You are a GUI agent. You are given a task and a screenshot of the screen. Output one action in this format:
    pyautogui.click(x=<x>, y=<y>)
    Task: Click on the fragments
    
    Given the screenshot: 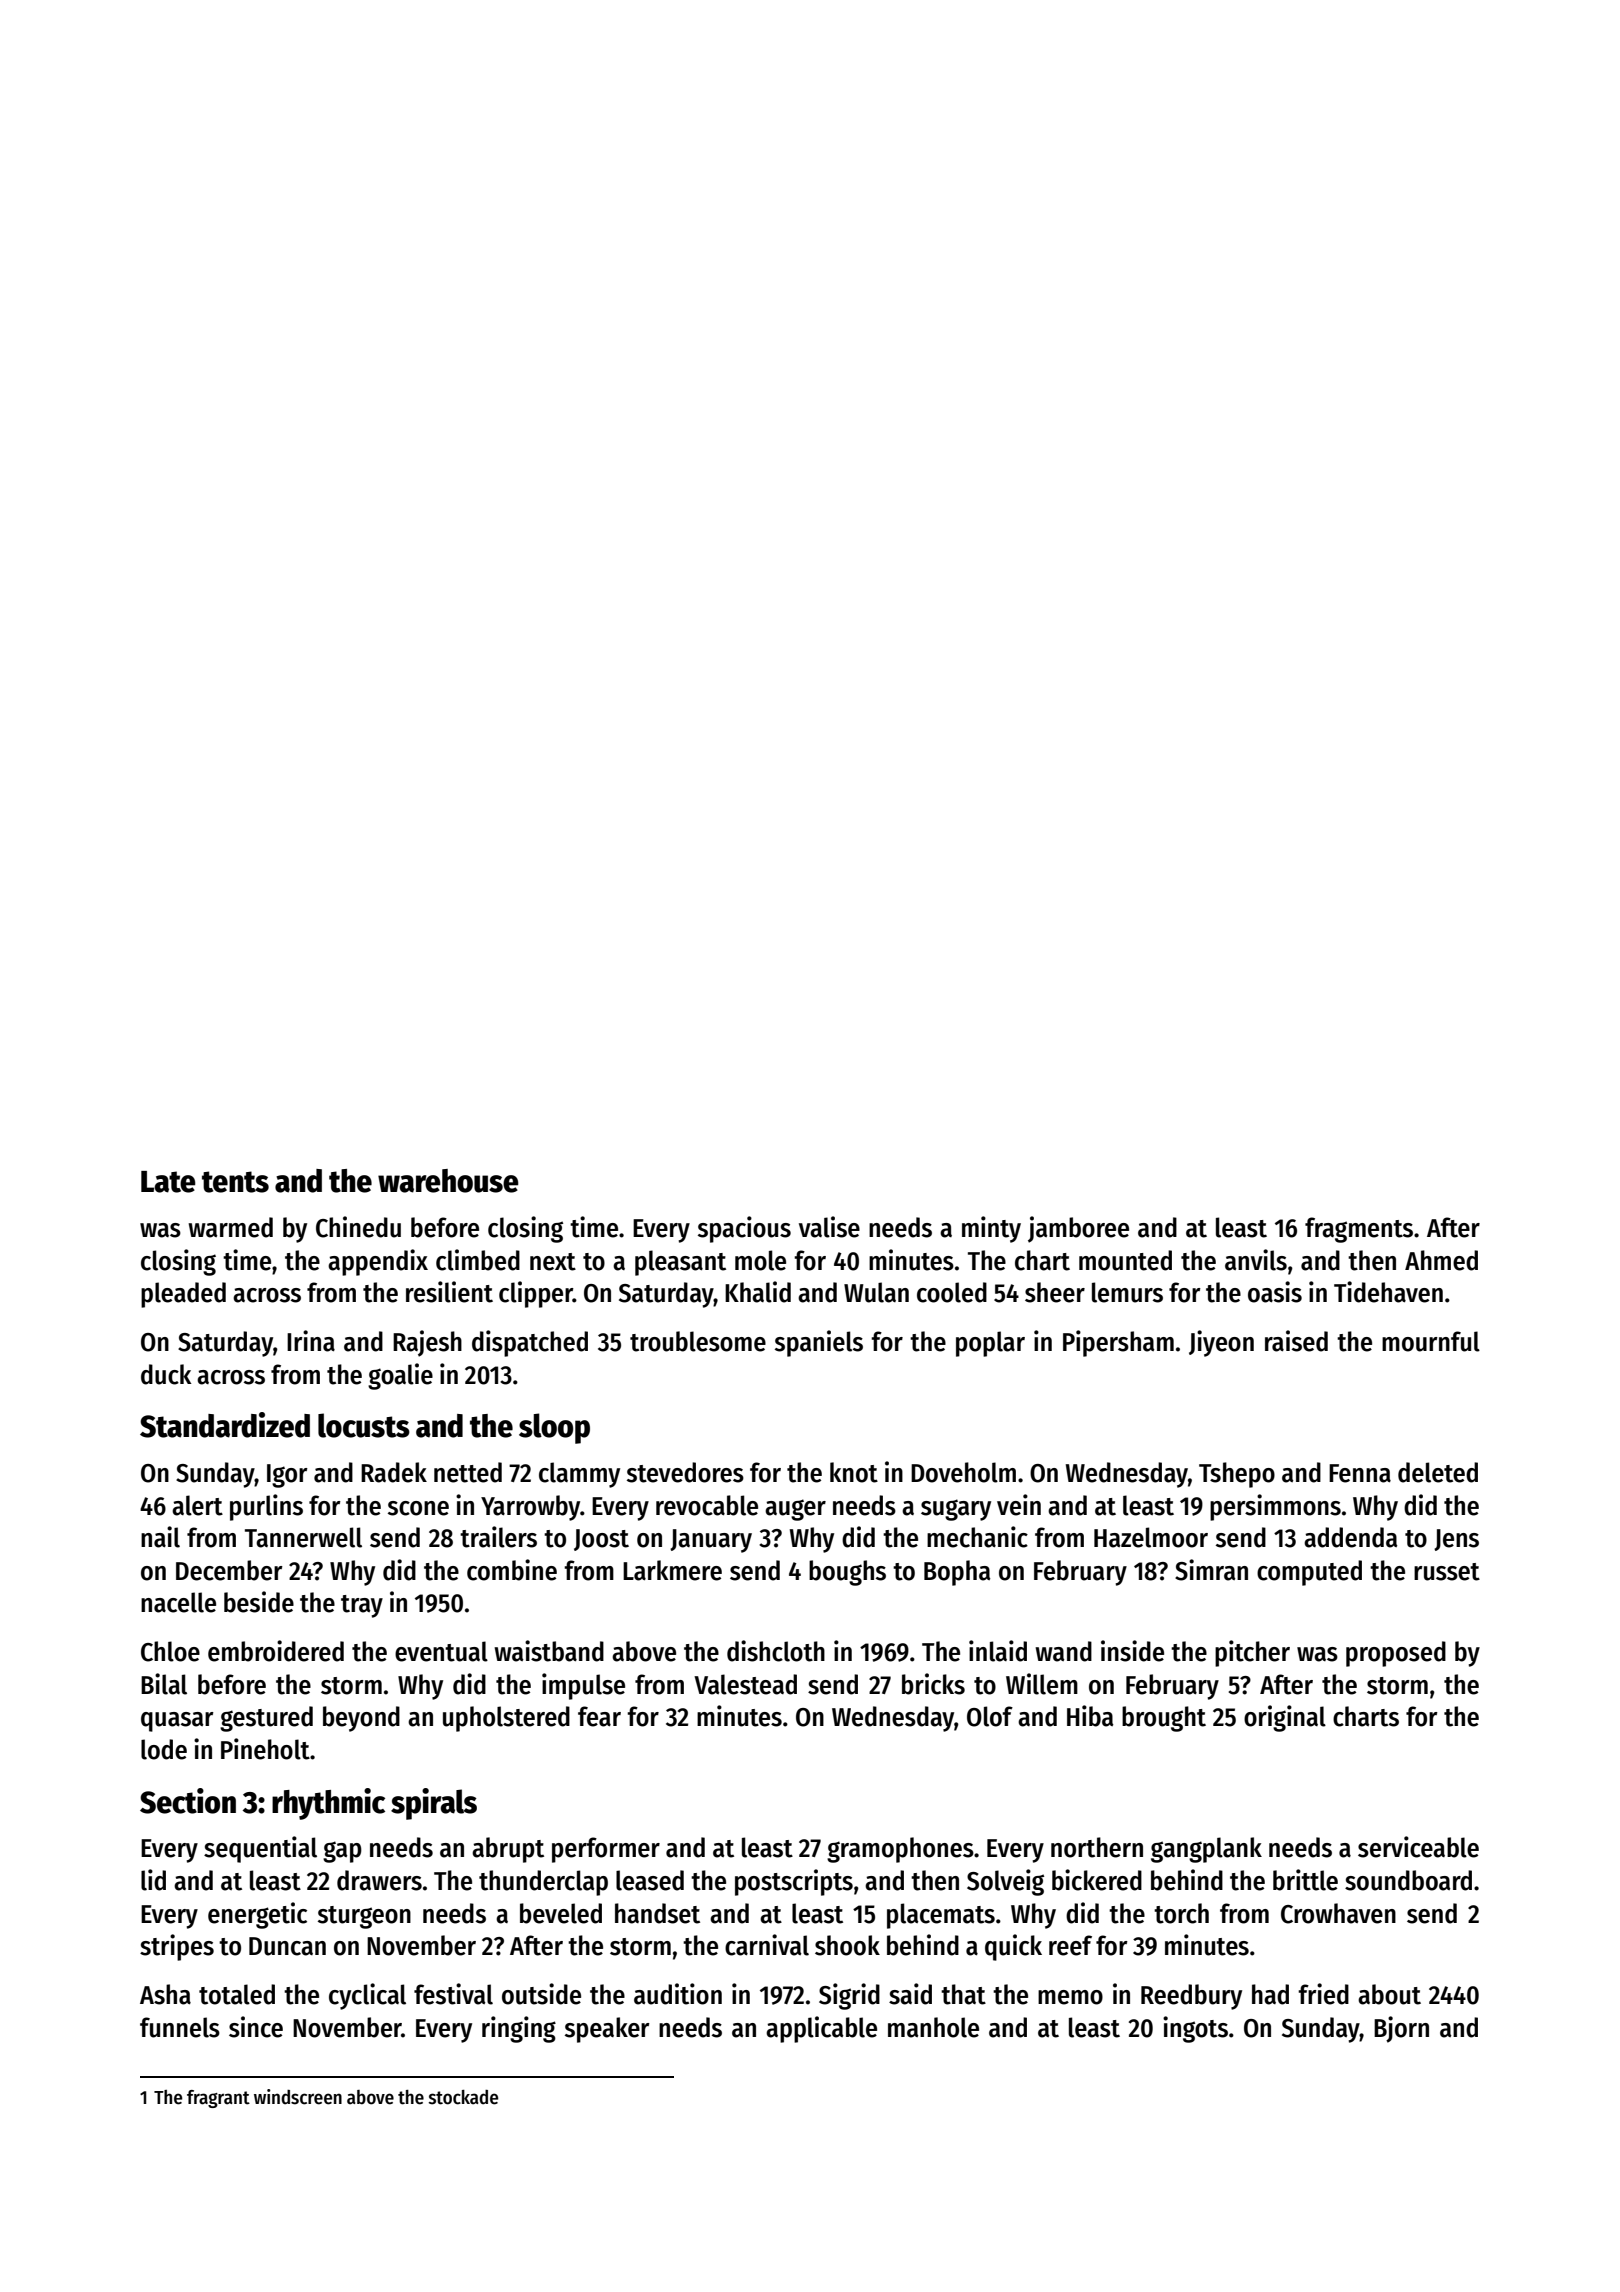 What is the action you would take?
    pyautogui.click(x=1359, y=1230)
